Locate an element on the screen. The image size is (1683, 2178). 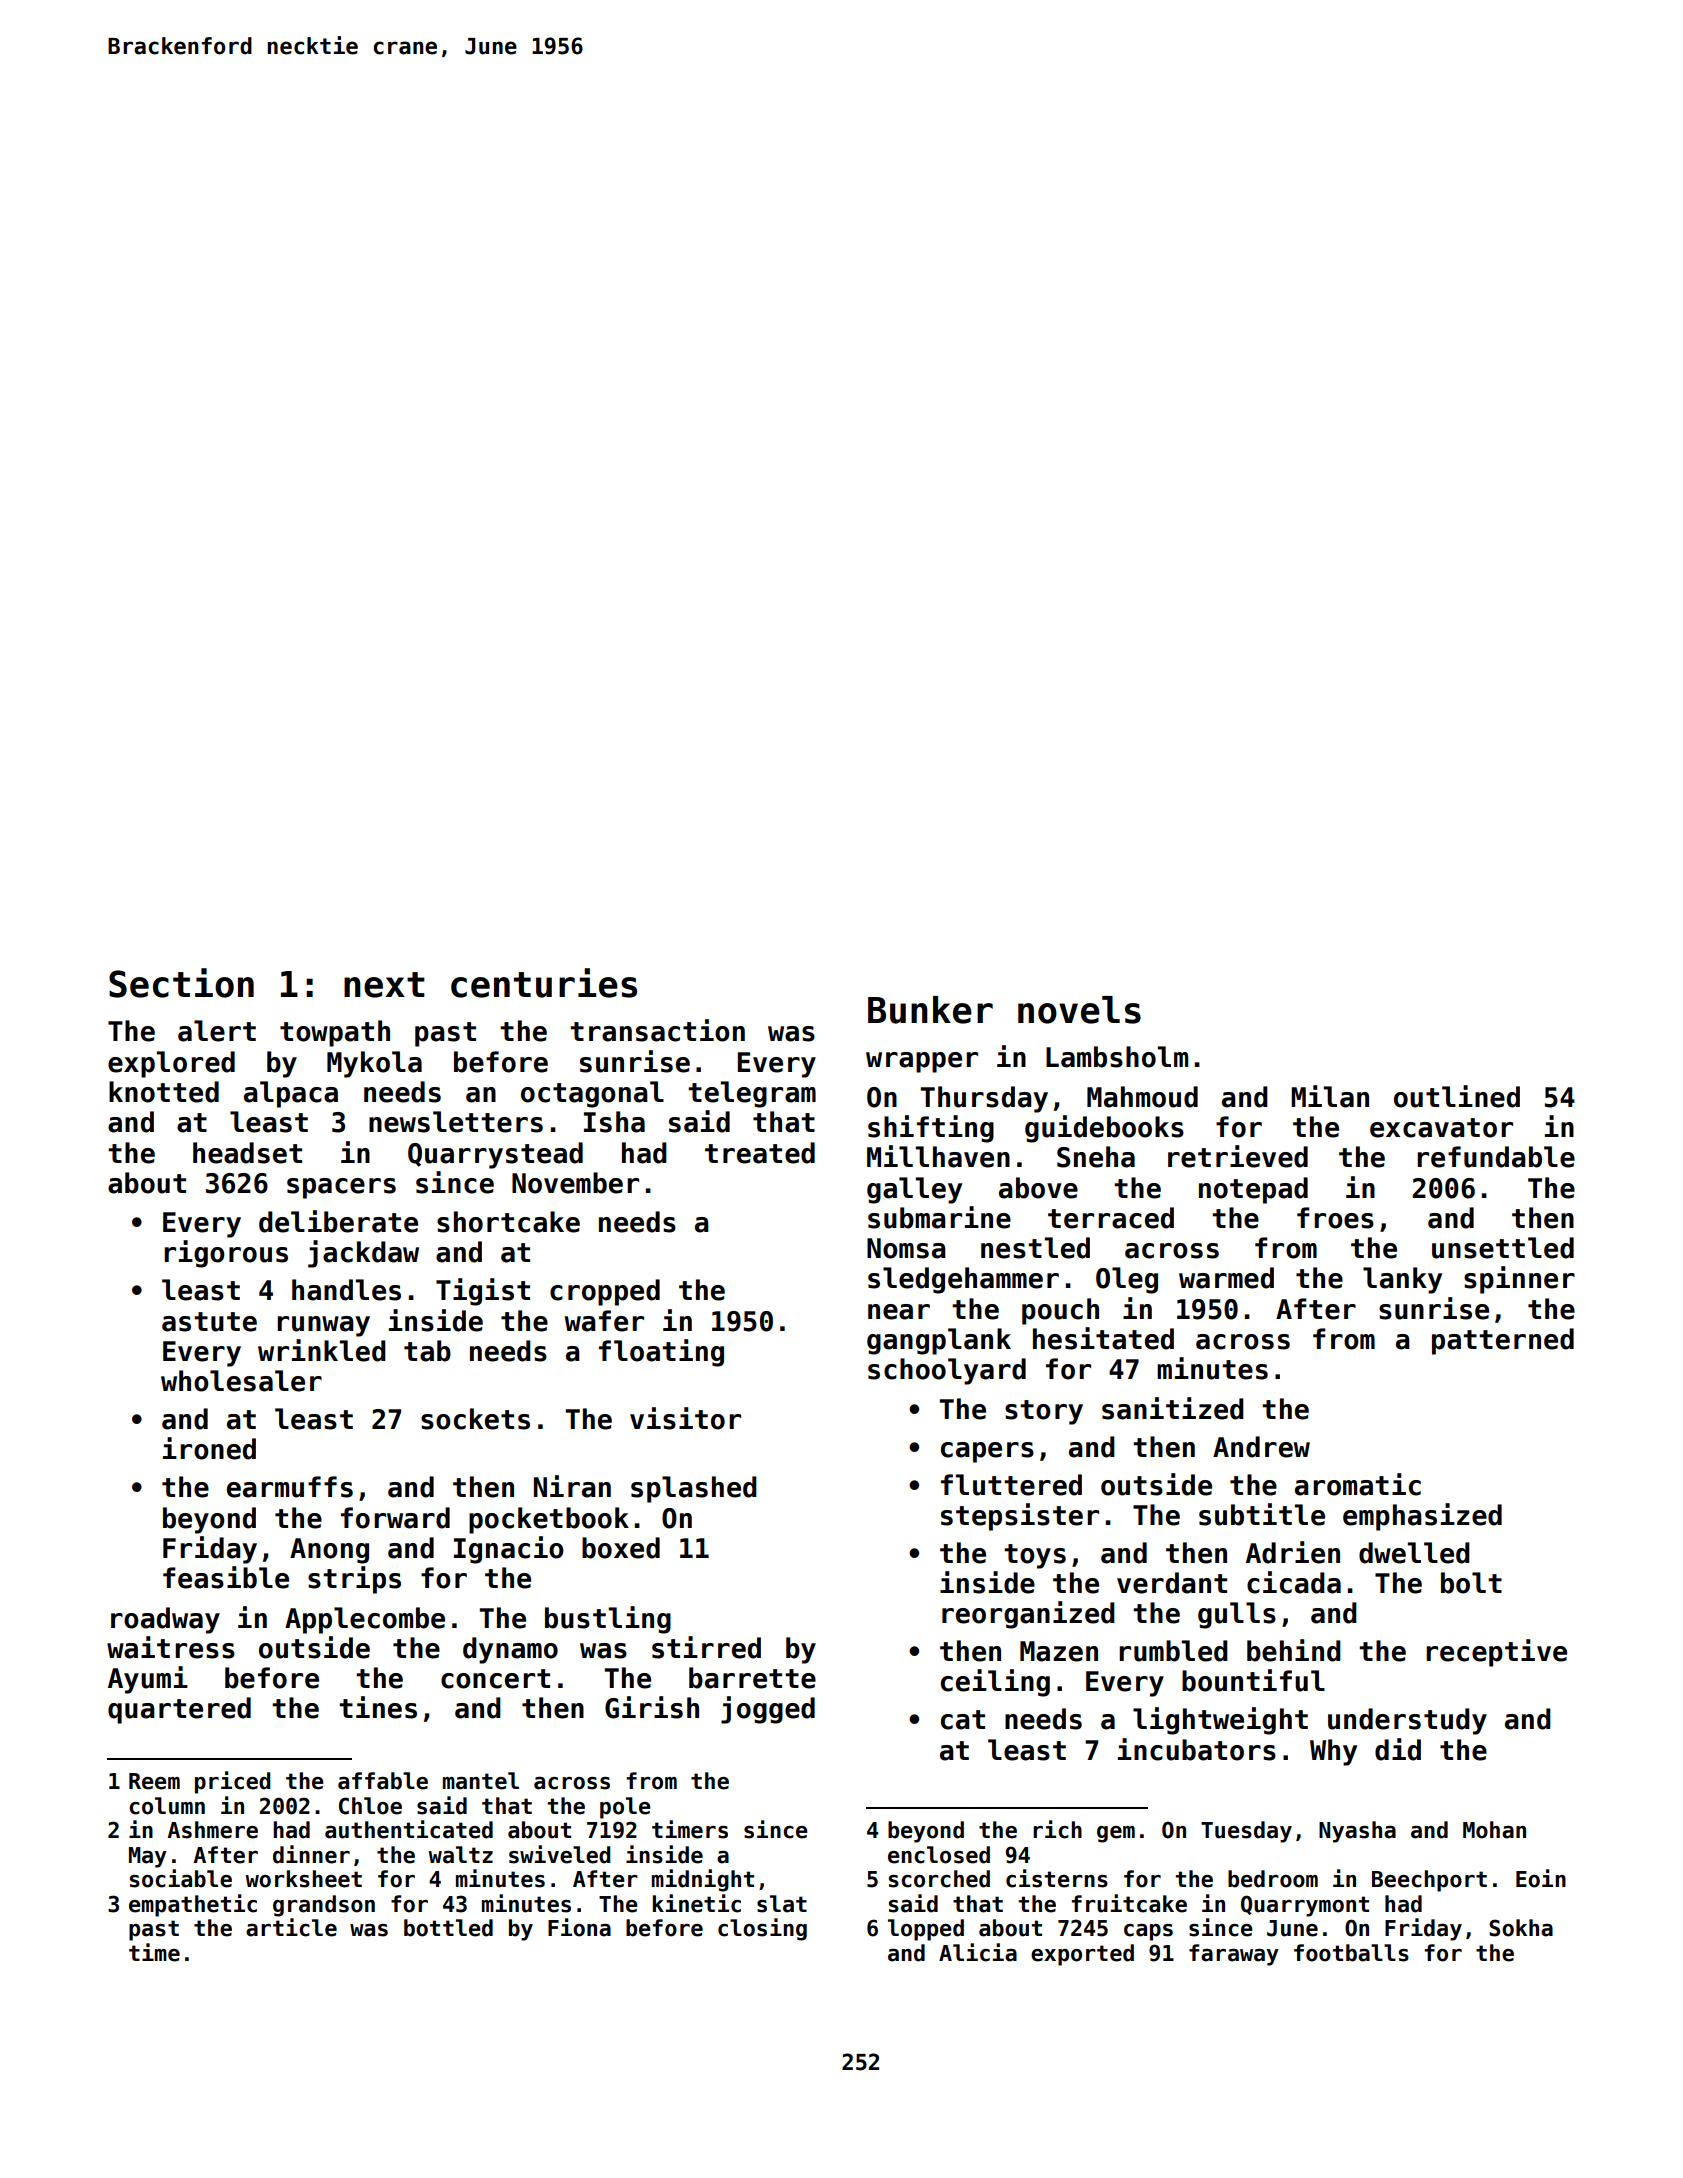
Bunker is located at coordinates (930, 1010).
